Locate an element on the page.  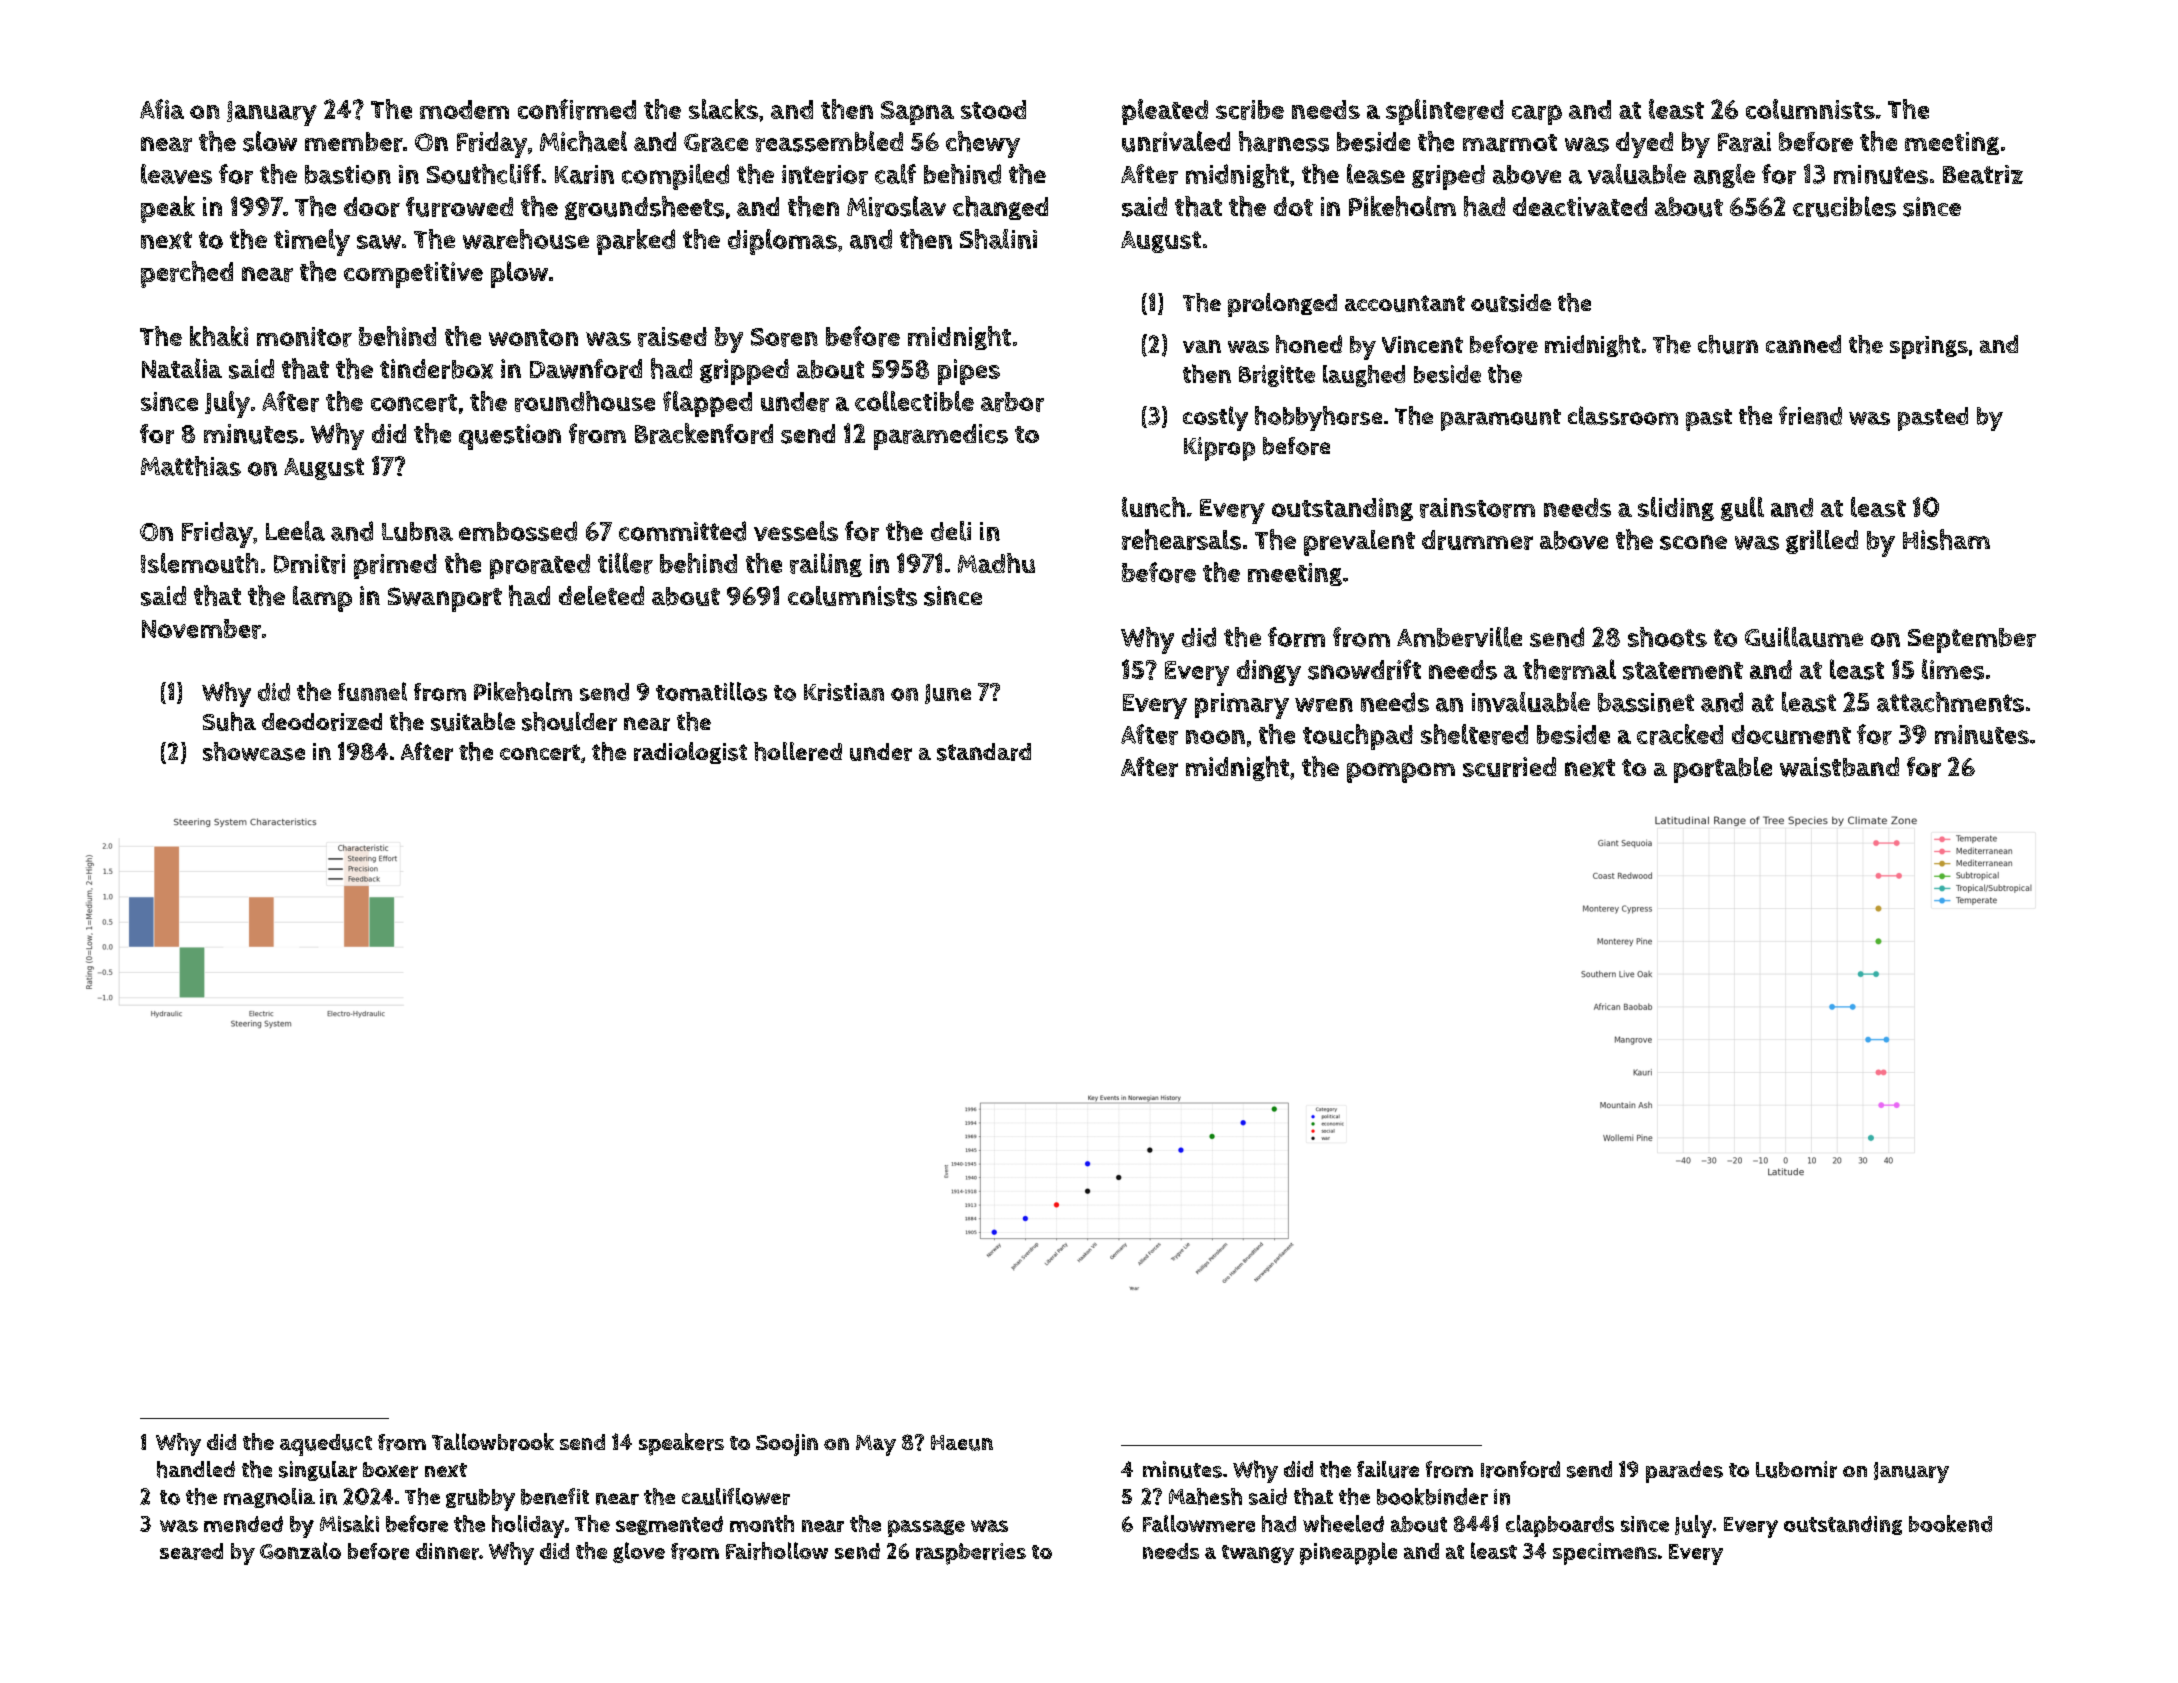
aqueduct is located at coordinates (326, 1445).
